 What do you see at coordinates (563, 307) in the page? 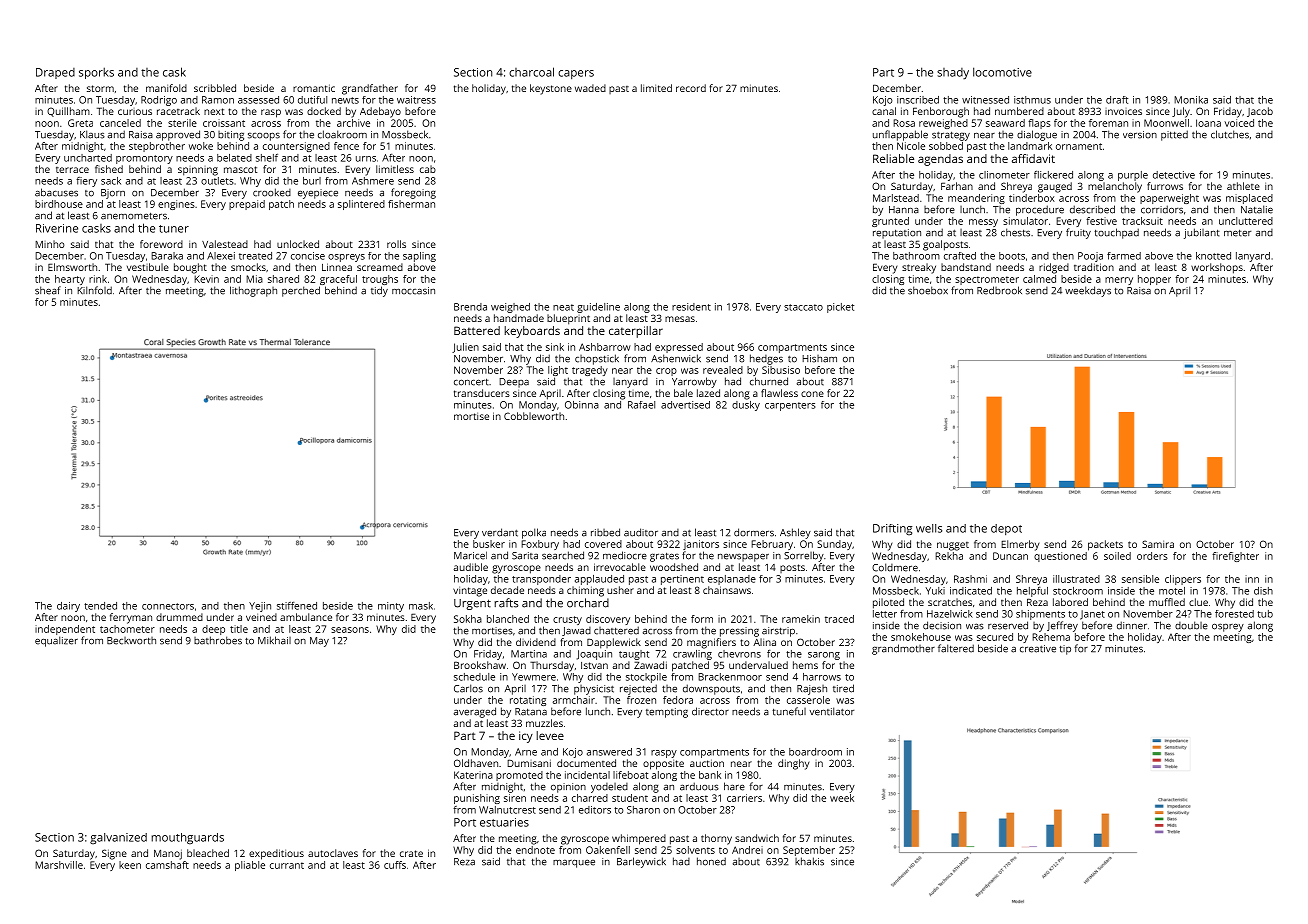
I see `neat` at bounding box center [563, 307].
